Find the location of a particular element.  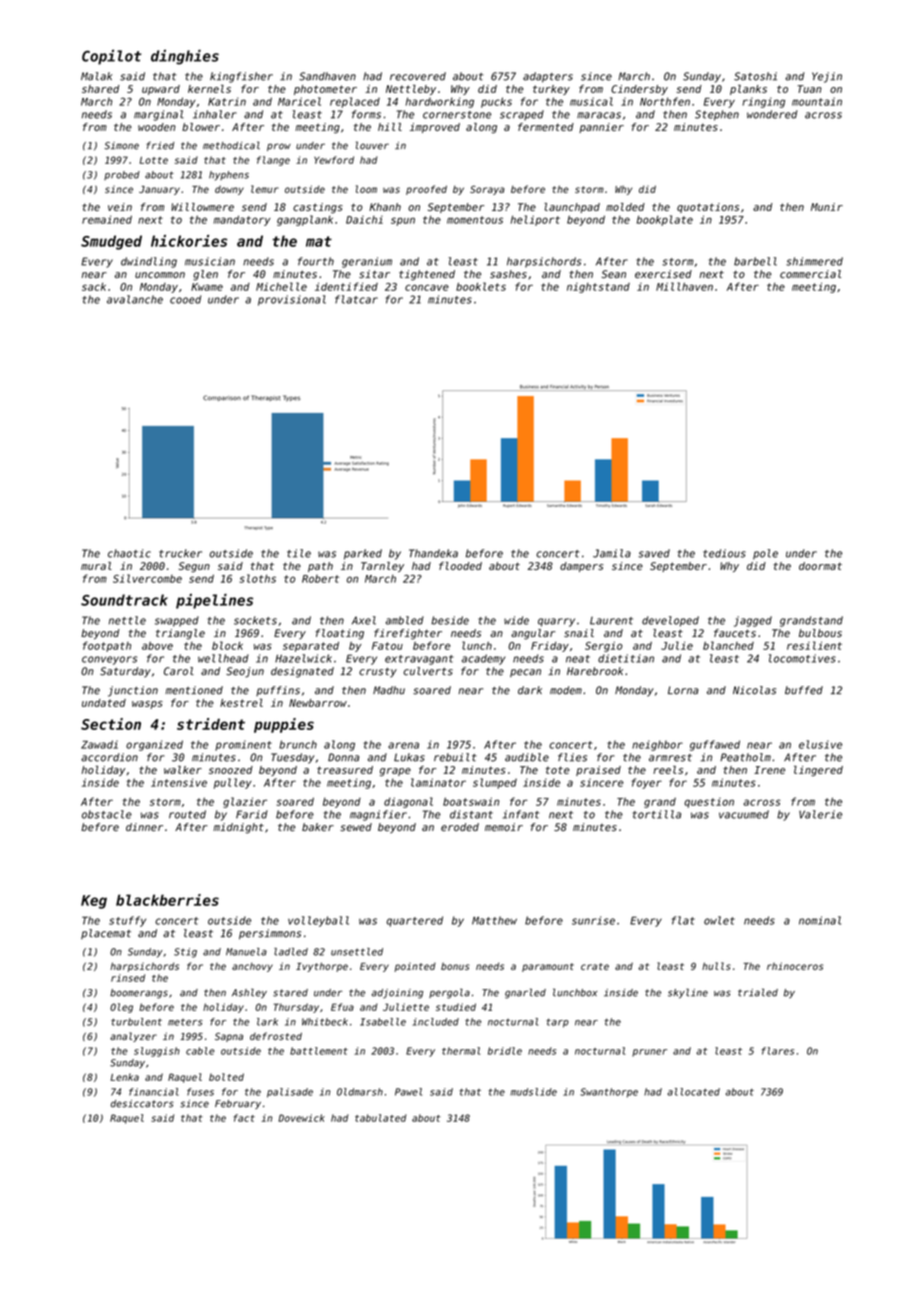

momentous is located at coordinates (475, 220).
